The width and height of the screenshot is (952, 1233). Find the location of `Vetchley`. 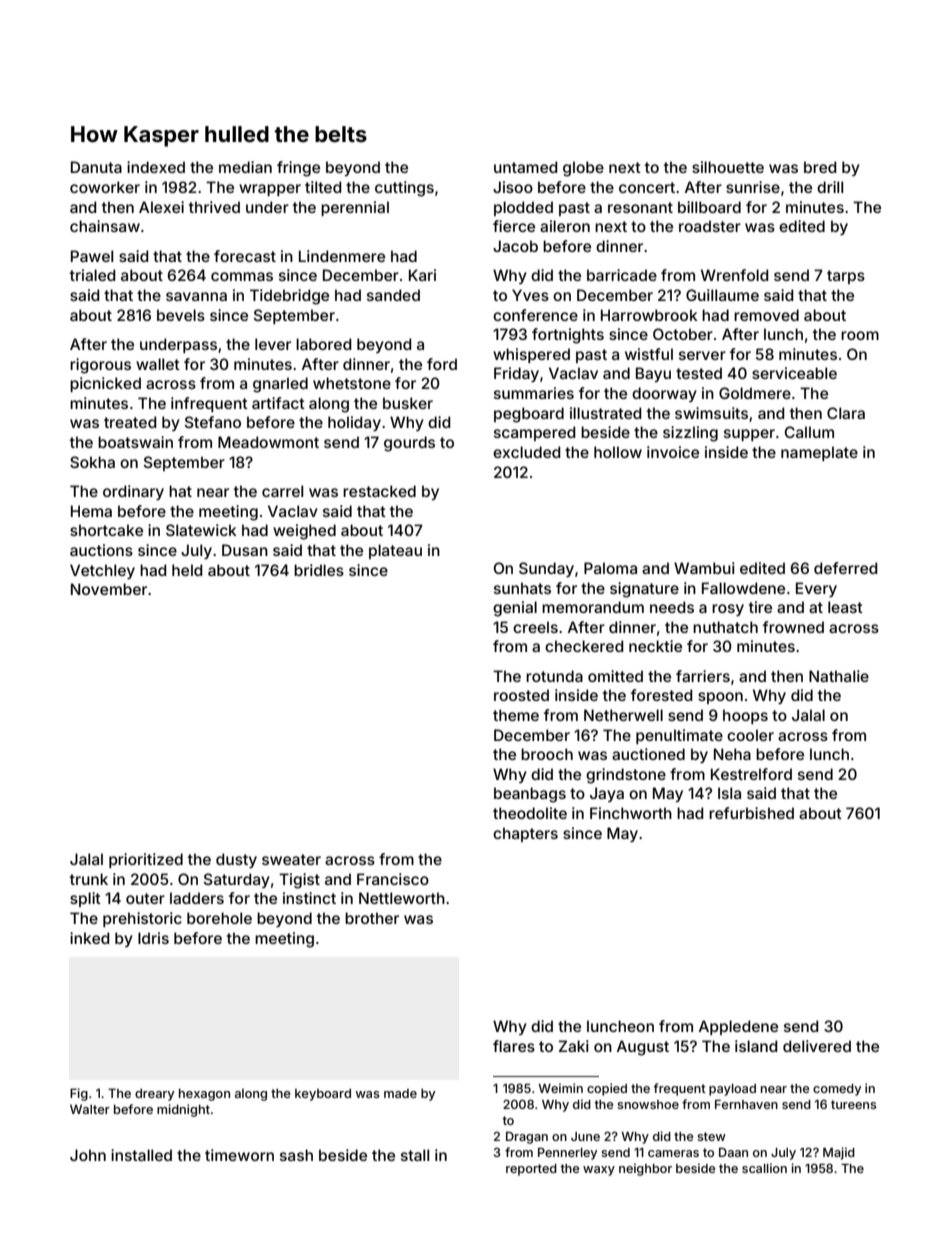

Vetchley is located at coordinates (102, 571).
